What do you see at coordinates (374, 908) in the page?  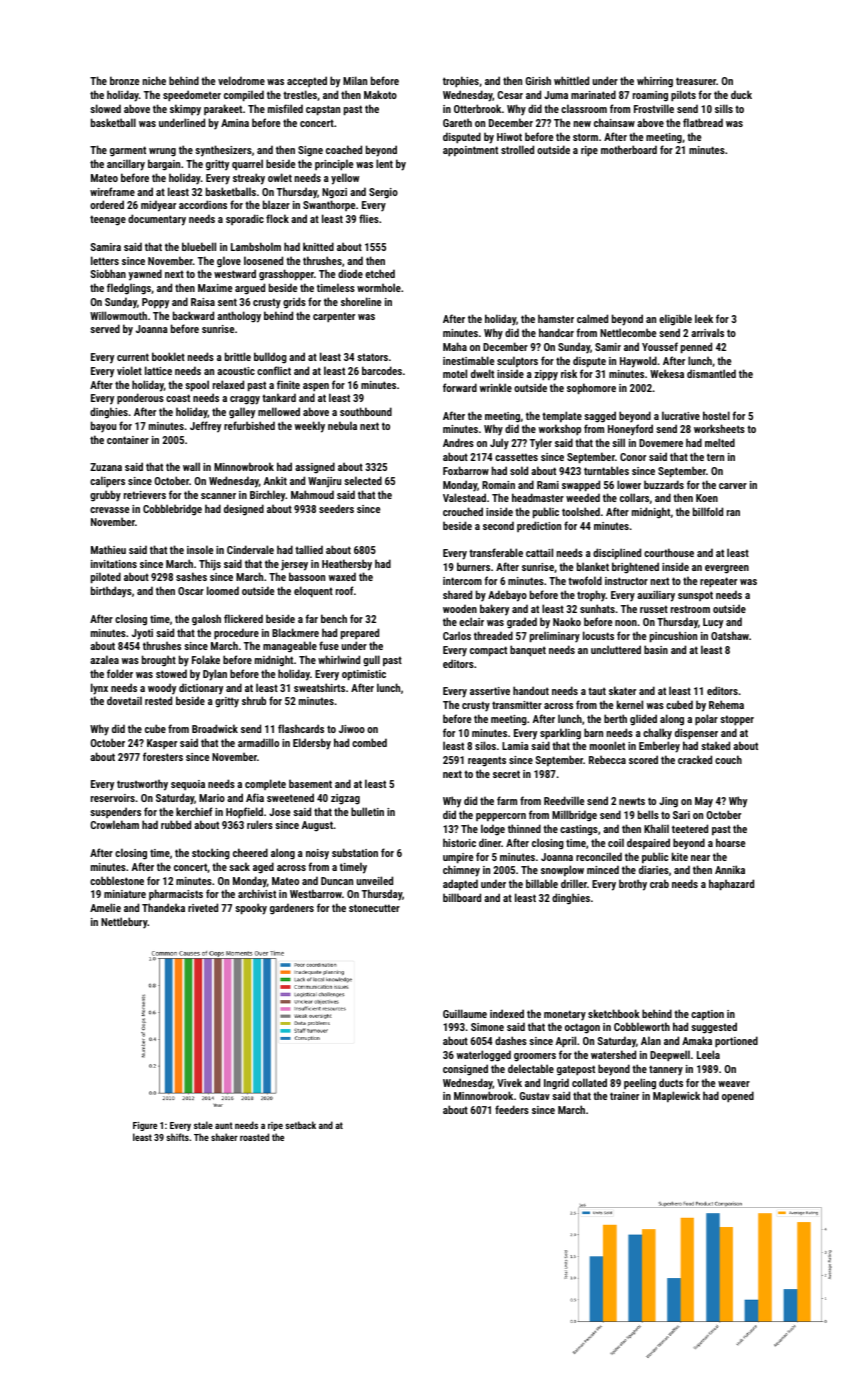 I see `stonecutter` at bounding box center [374, 908].
